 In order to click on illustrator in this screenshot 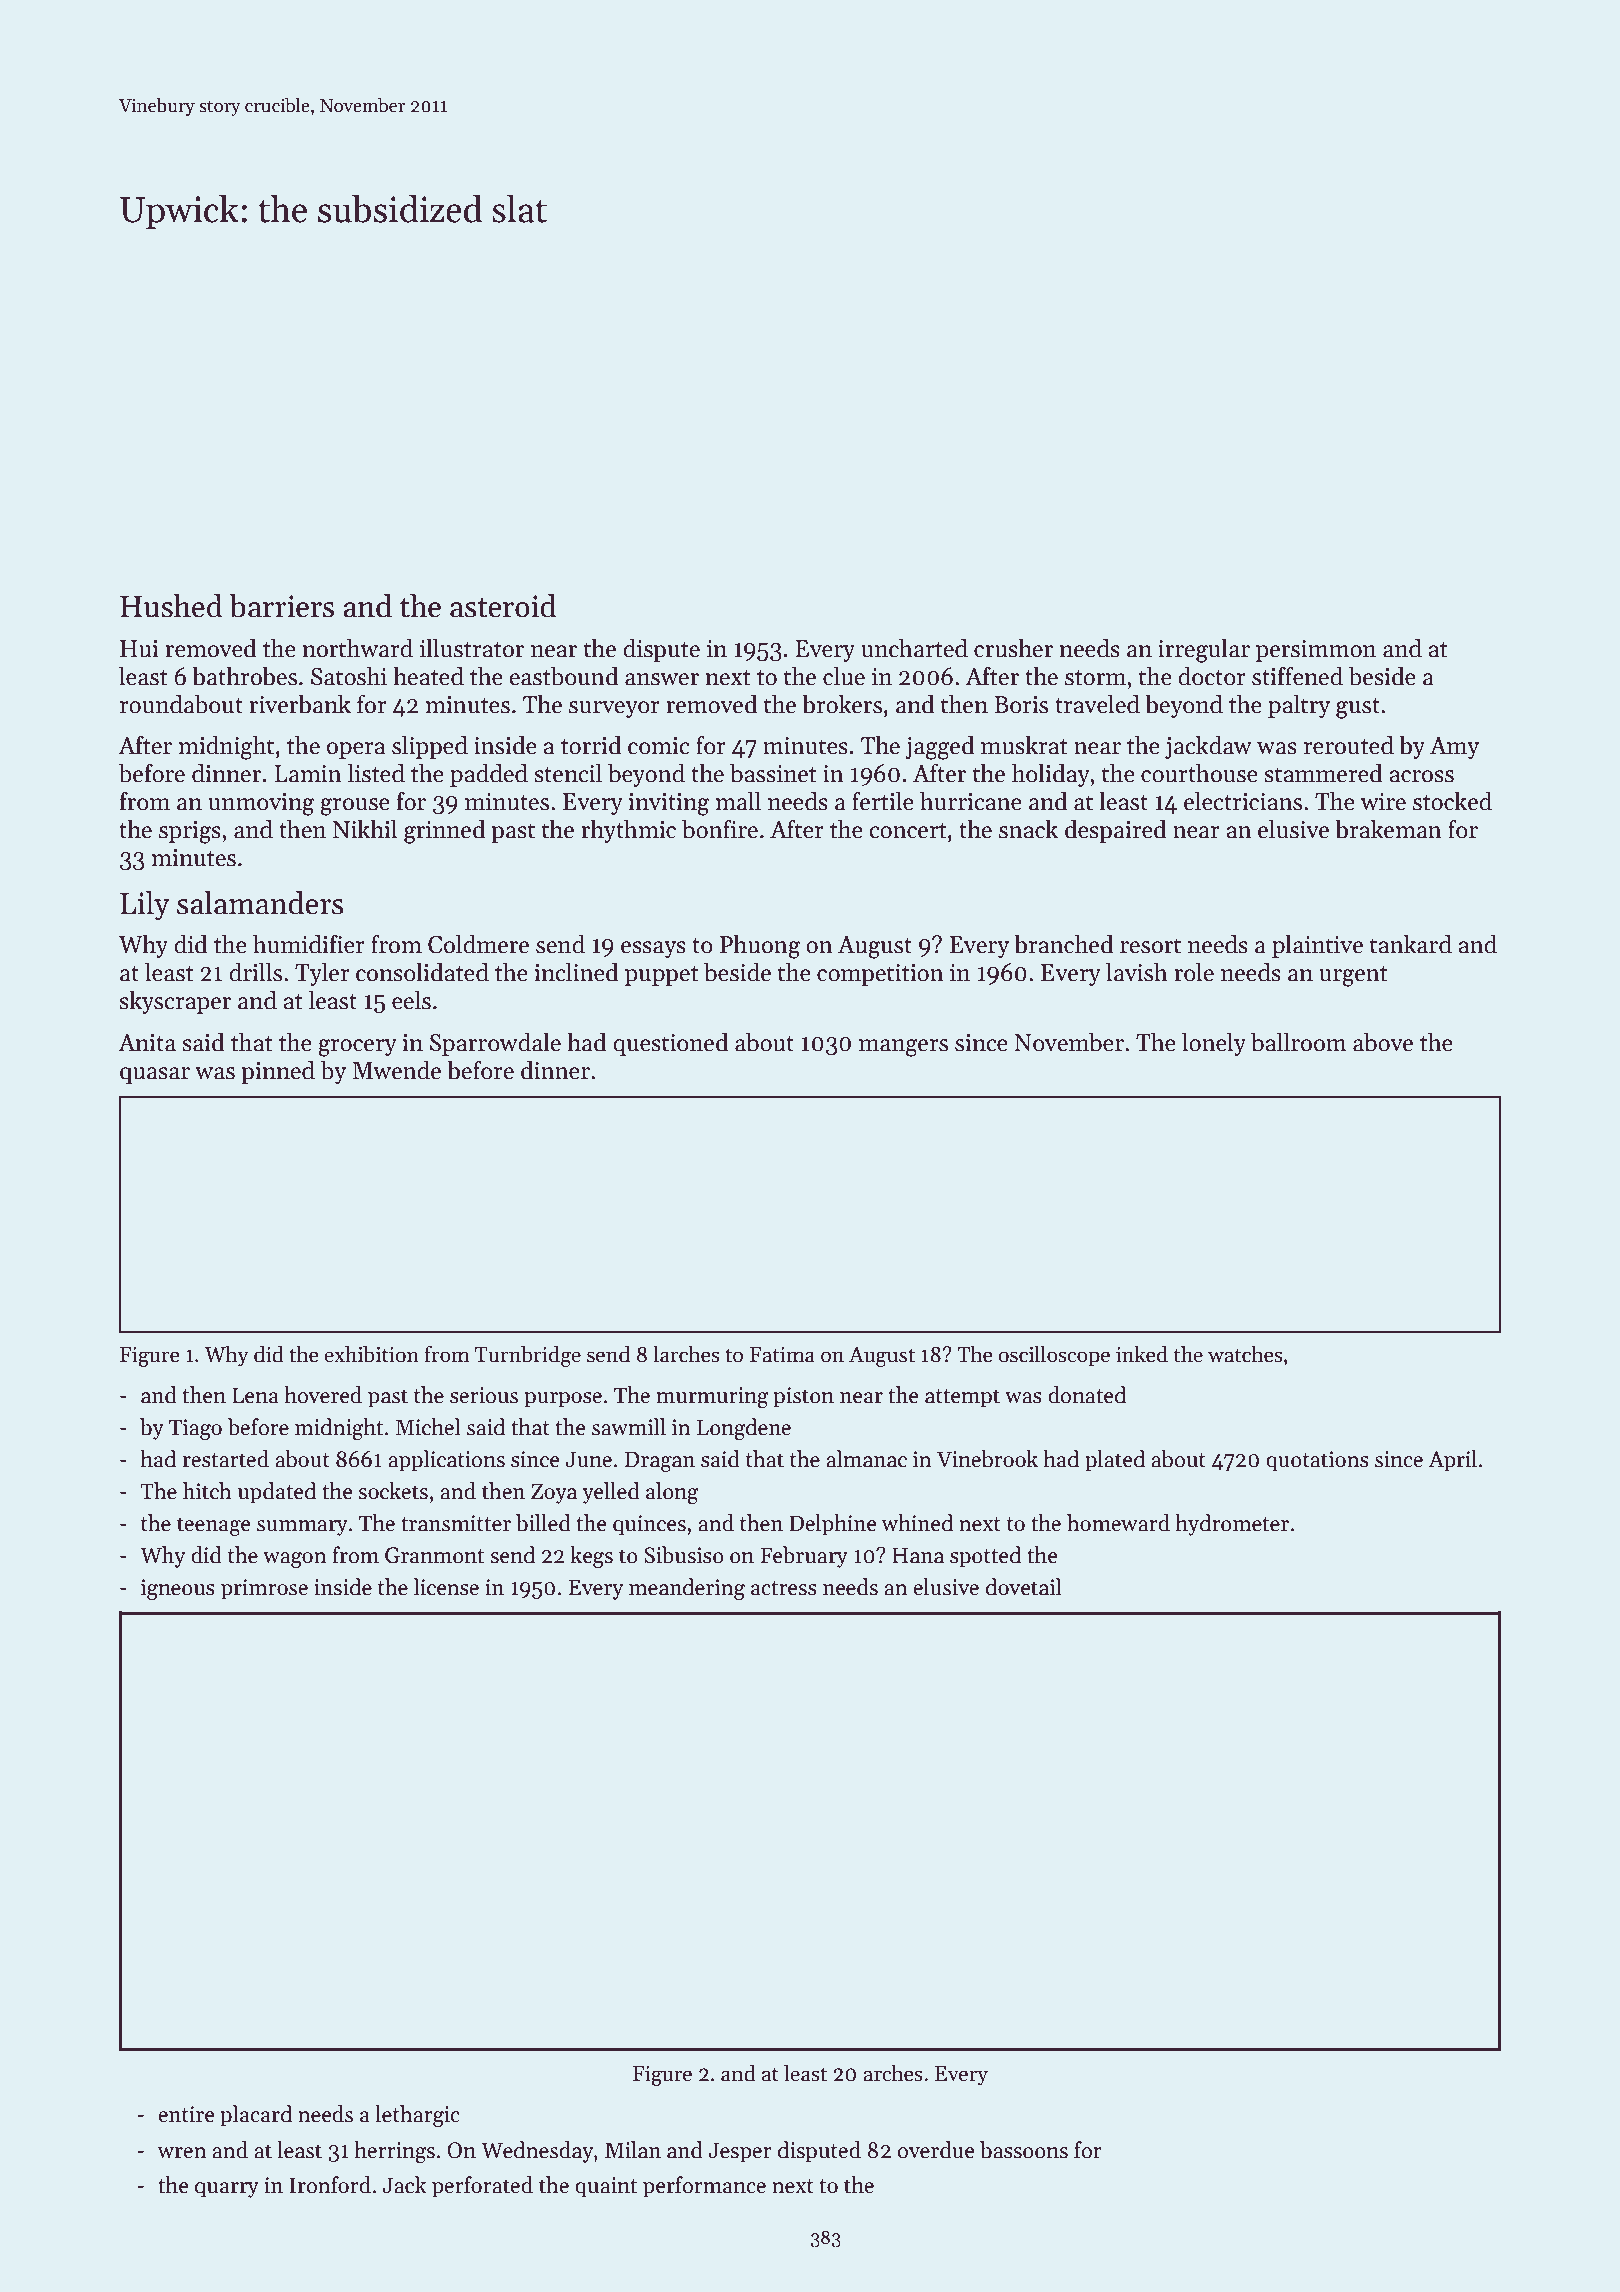, I will do `click(472, 648)`.
